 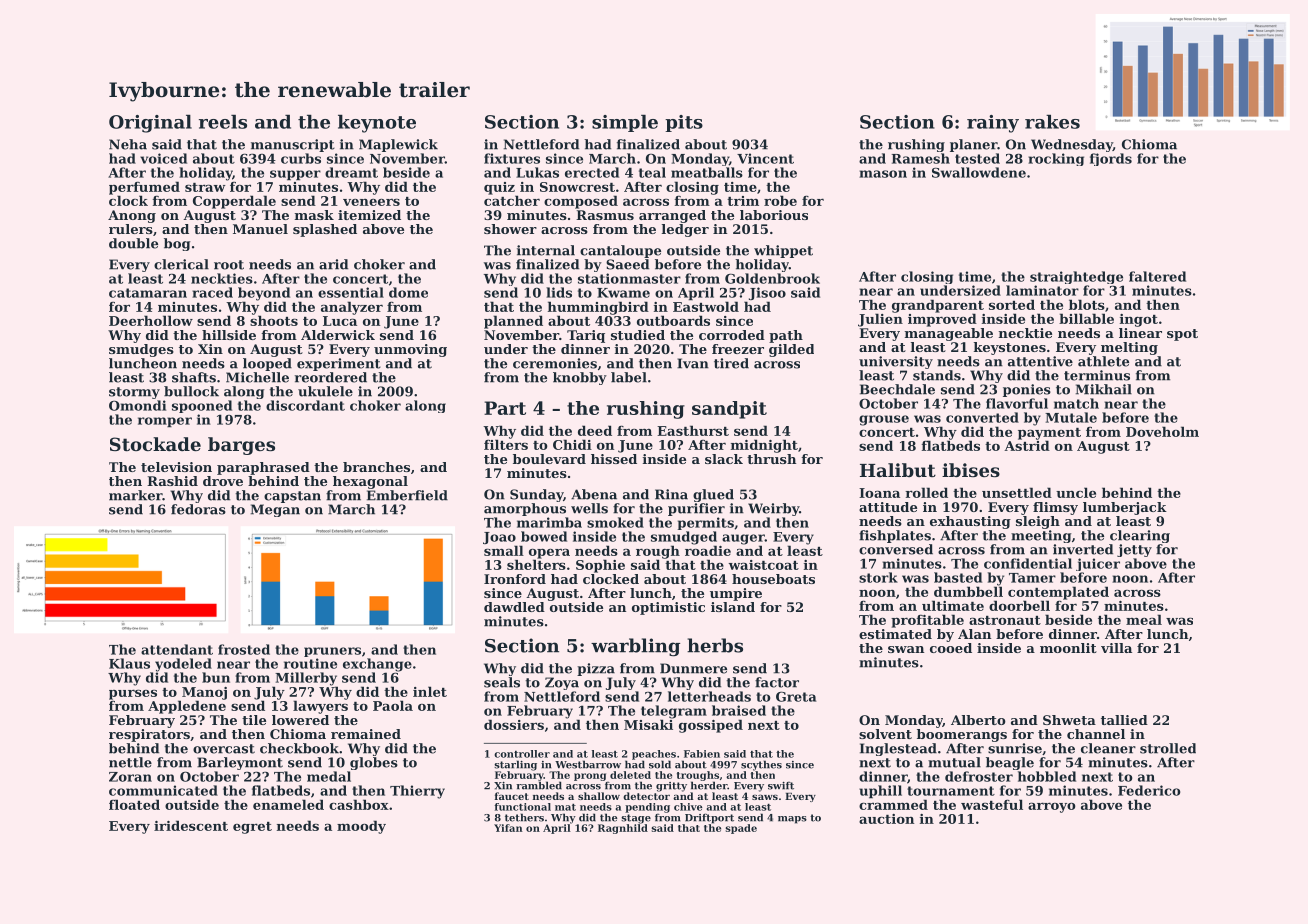 What do you see at coordinates (580, 378) in the page?
I see `knobby` at bounding box center [580, 378].
